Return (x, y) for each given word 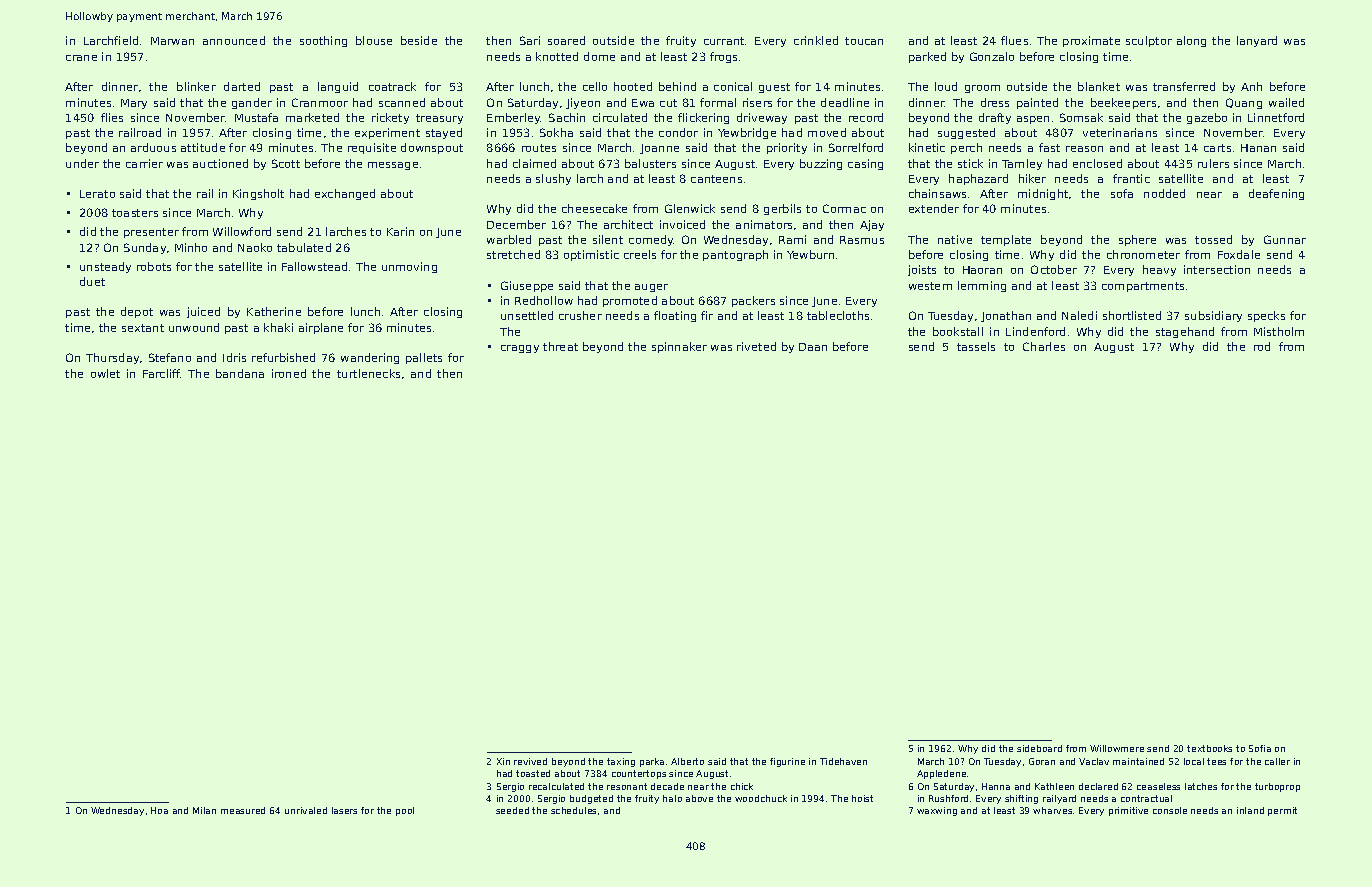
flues (1014, 40)
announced (234, 40)
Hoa (159, 810)
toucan (864, 41)
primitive (1128, 811)
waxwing (937, 811)
